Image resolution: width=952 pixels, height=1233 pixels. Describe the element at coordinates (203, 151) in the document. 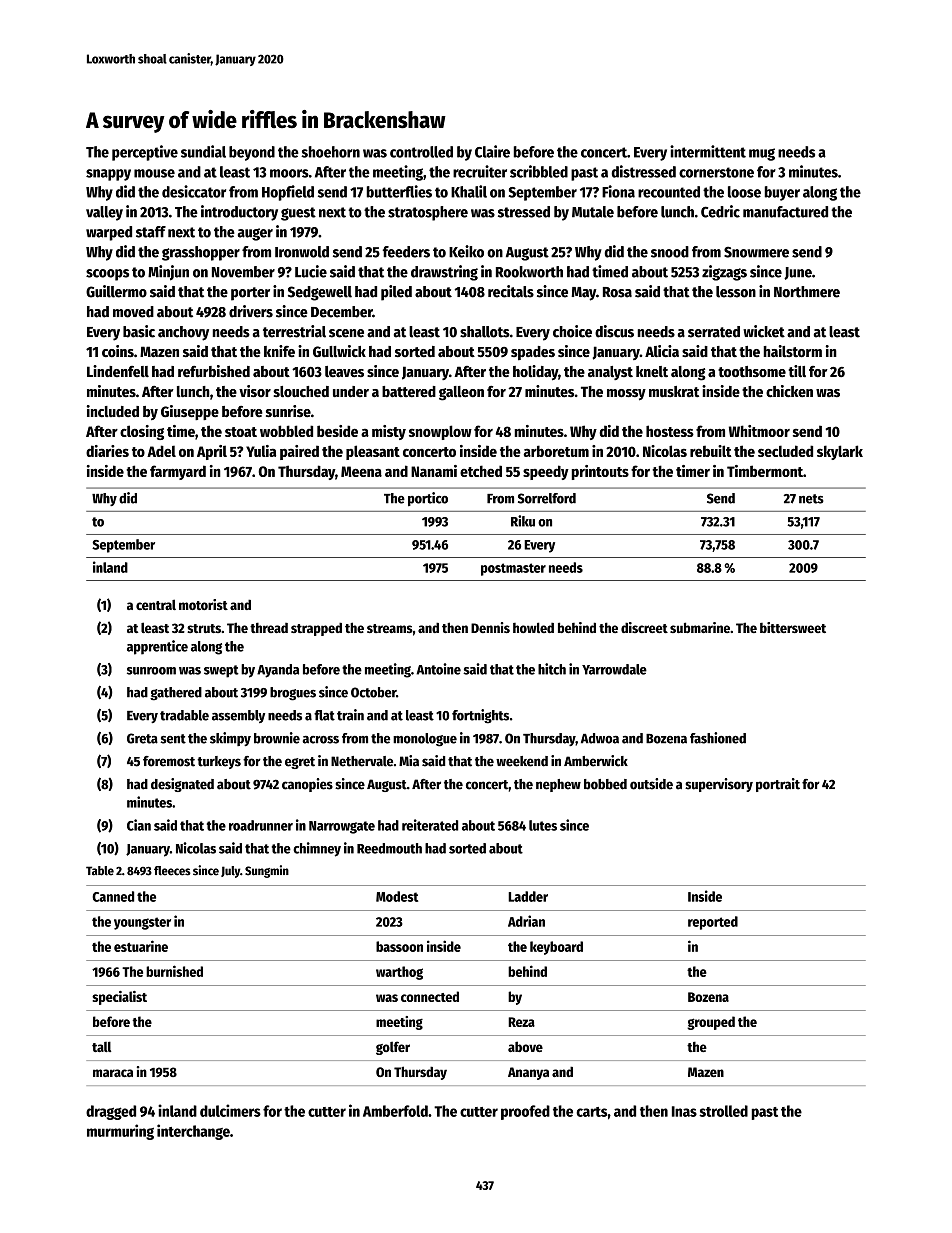

I see `sundial` at that location.
